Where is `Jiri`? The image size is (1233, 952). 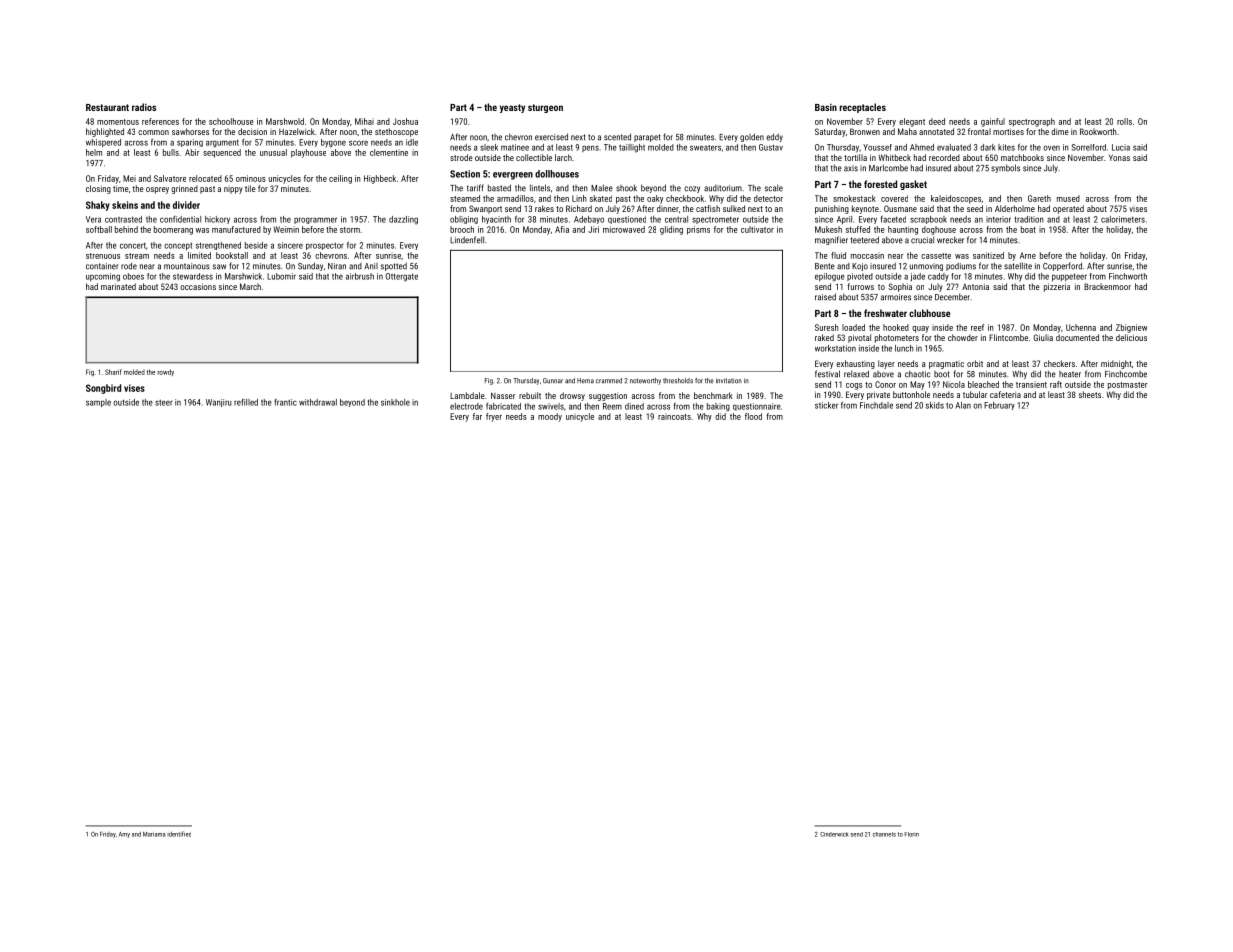
Jiri is located at coordinates (593, 229).
